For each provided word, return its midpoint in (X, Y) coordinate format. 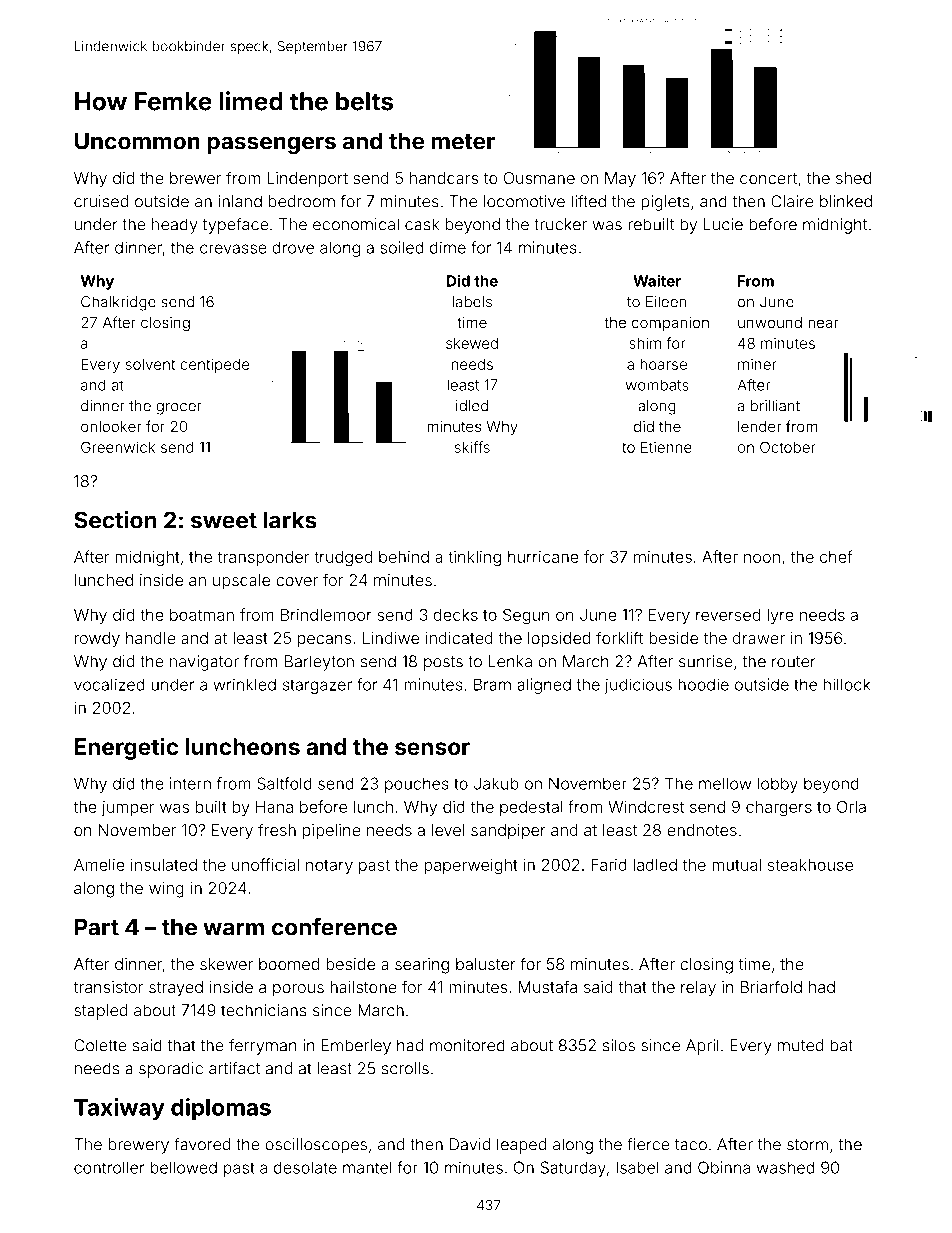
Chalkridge (118, 303)
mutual (736, 865)
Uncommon (137, 141)
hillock (847, 684)
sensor (432, 748)
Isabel (637, 1167)
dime (448, 247)
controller (109, 1167)
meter (463, 142)
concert (768, 178)
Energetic (126, 748)
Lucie (723, 224)
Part (97, 927)
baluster (486, 964)
